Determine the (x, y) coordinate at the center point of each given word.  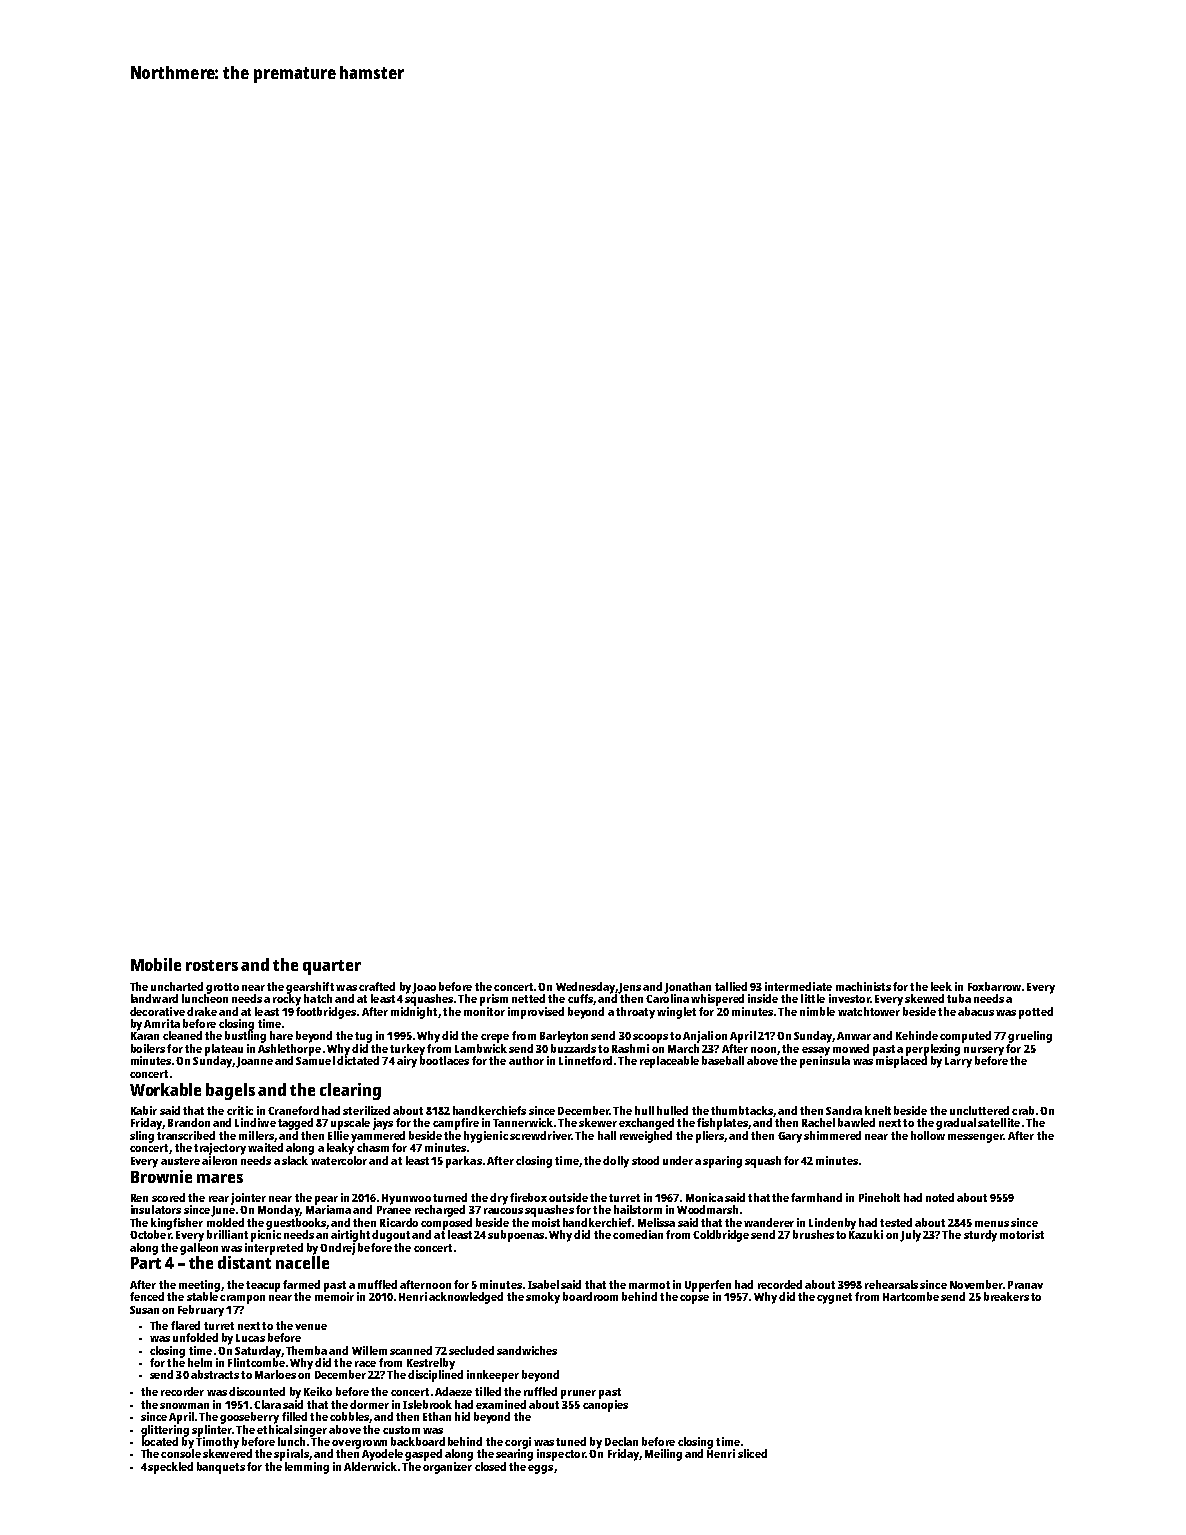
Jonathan (687, 988)
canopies (605, 1406)
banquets (221, 1468)
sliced (752, 1453)
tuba (959, 998)
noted (940, 1197)
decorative (157, 1011)
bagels (230, 1091)
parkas (464, 1162)
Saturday (258, 1352)
